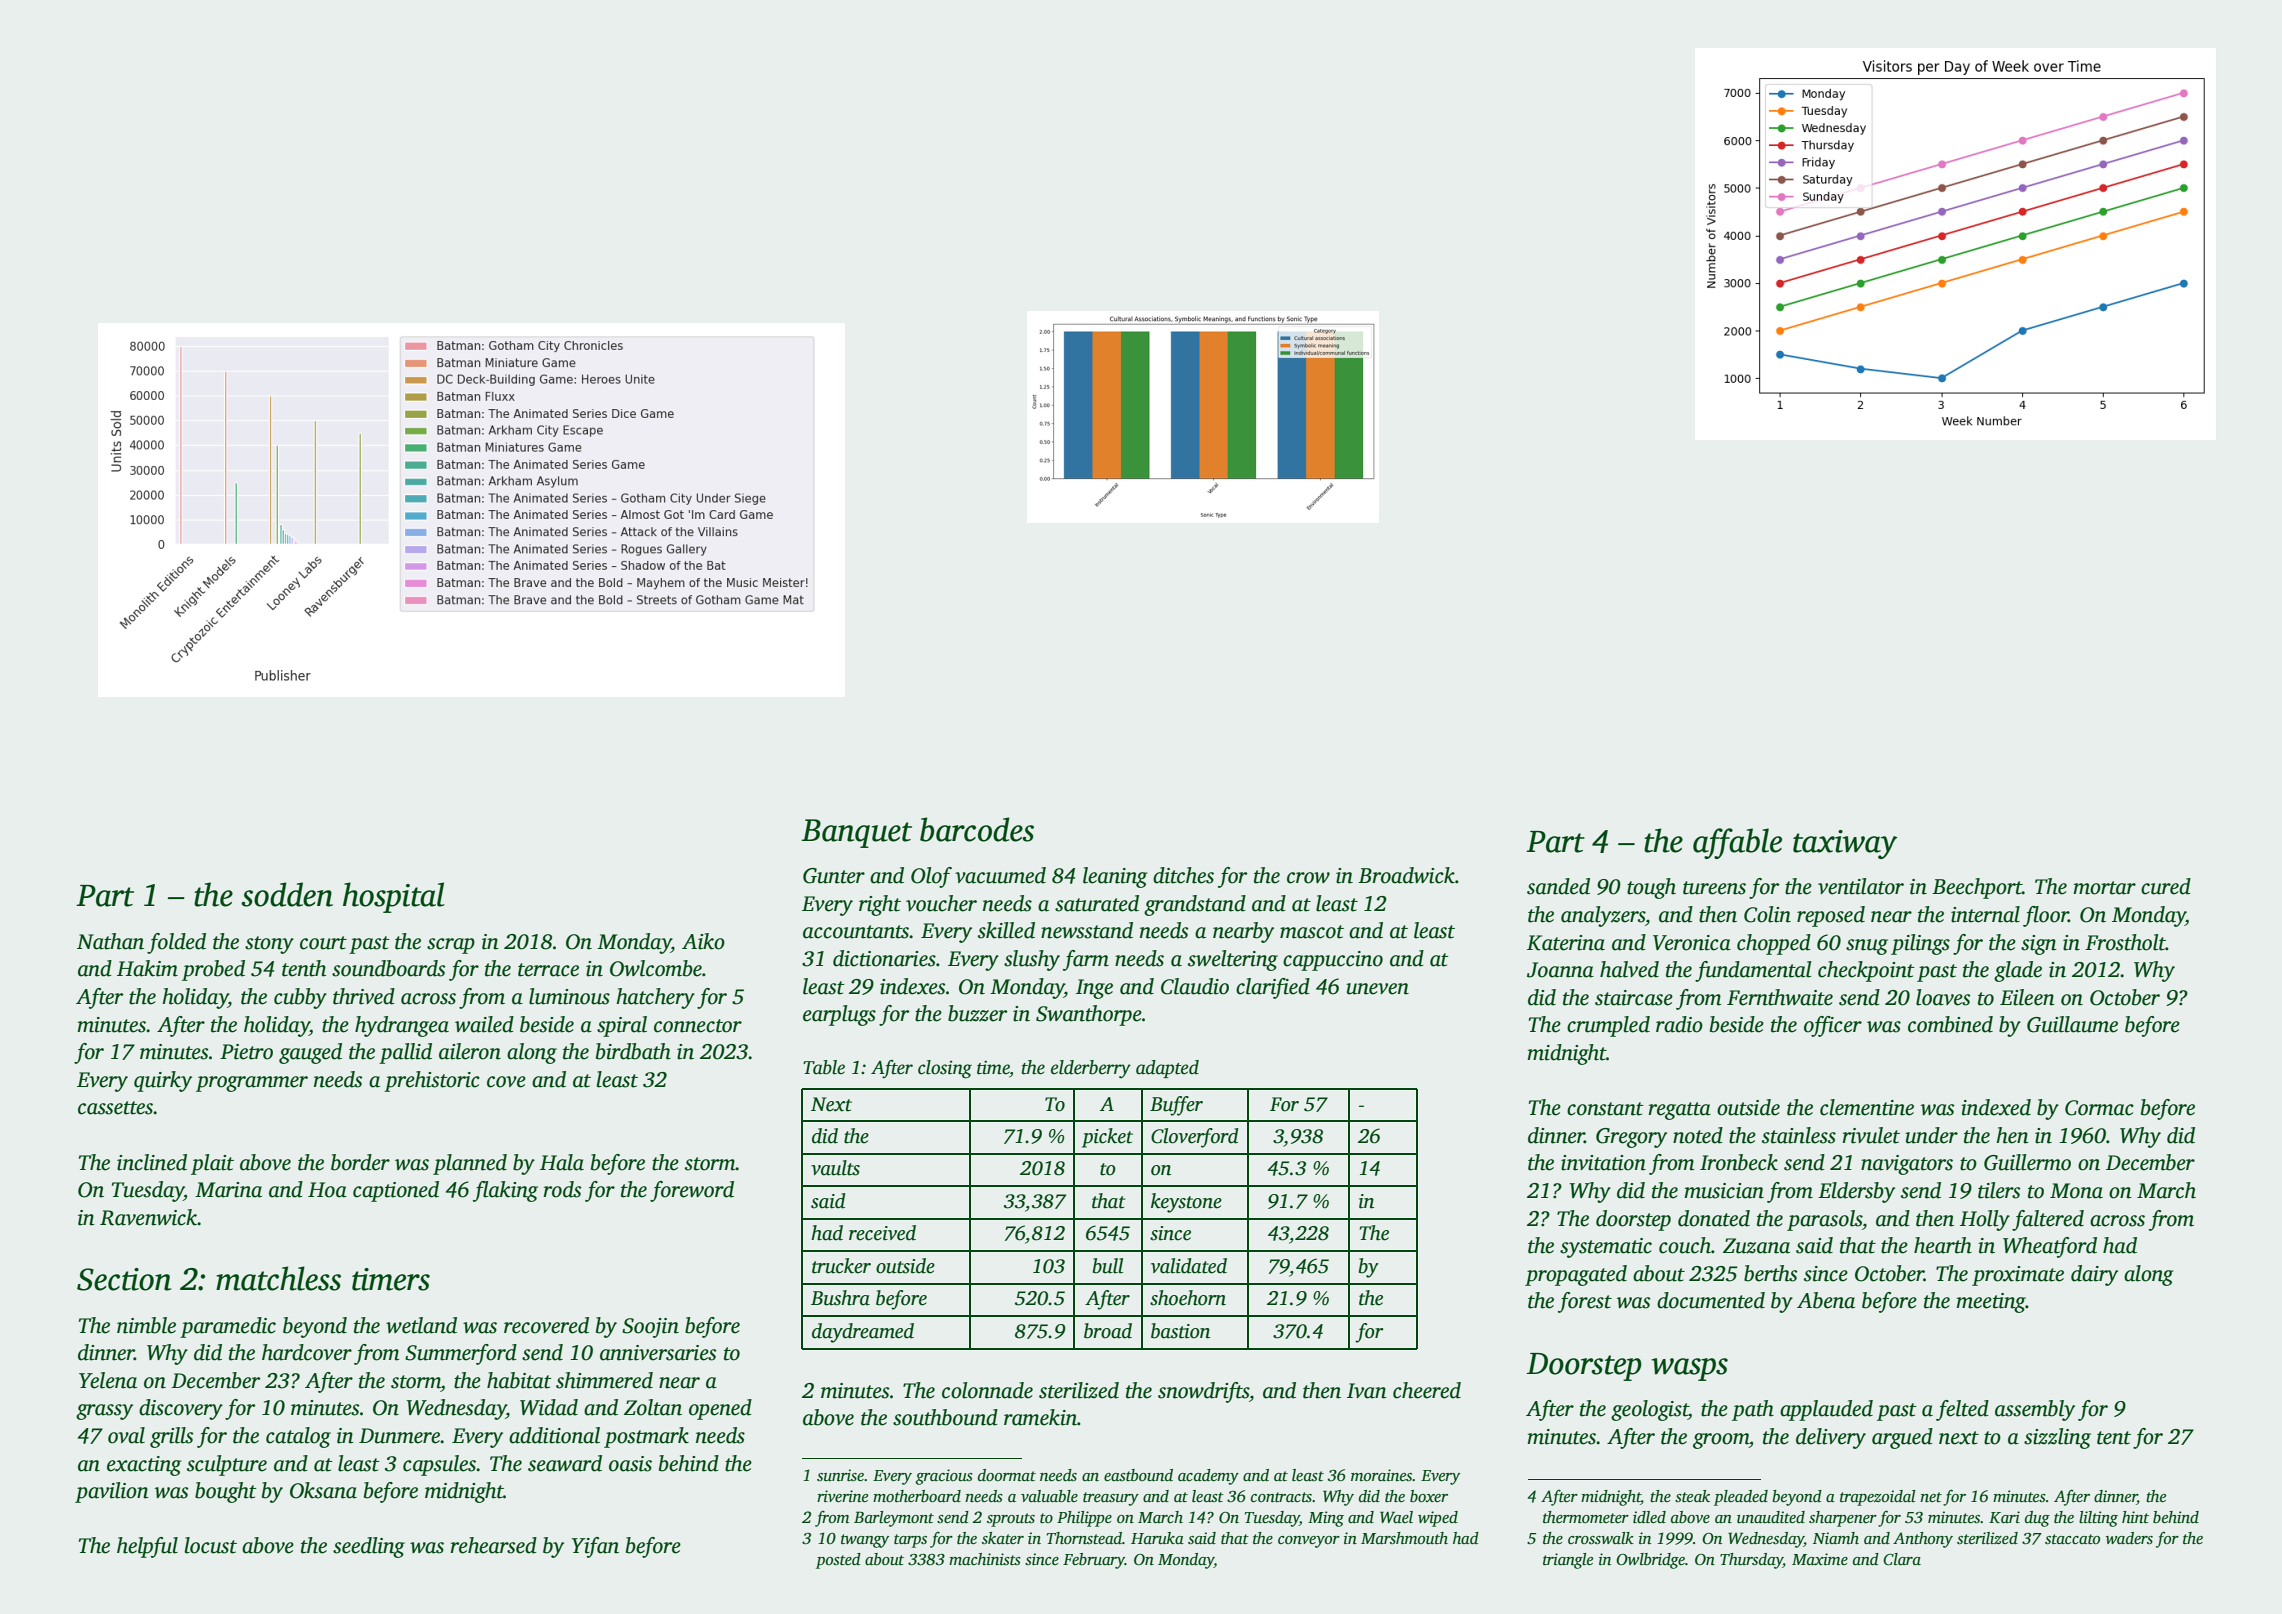  Describe the element at coordinates (287, 894) in the screenshot. I see `sodden` at that location.
